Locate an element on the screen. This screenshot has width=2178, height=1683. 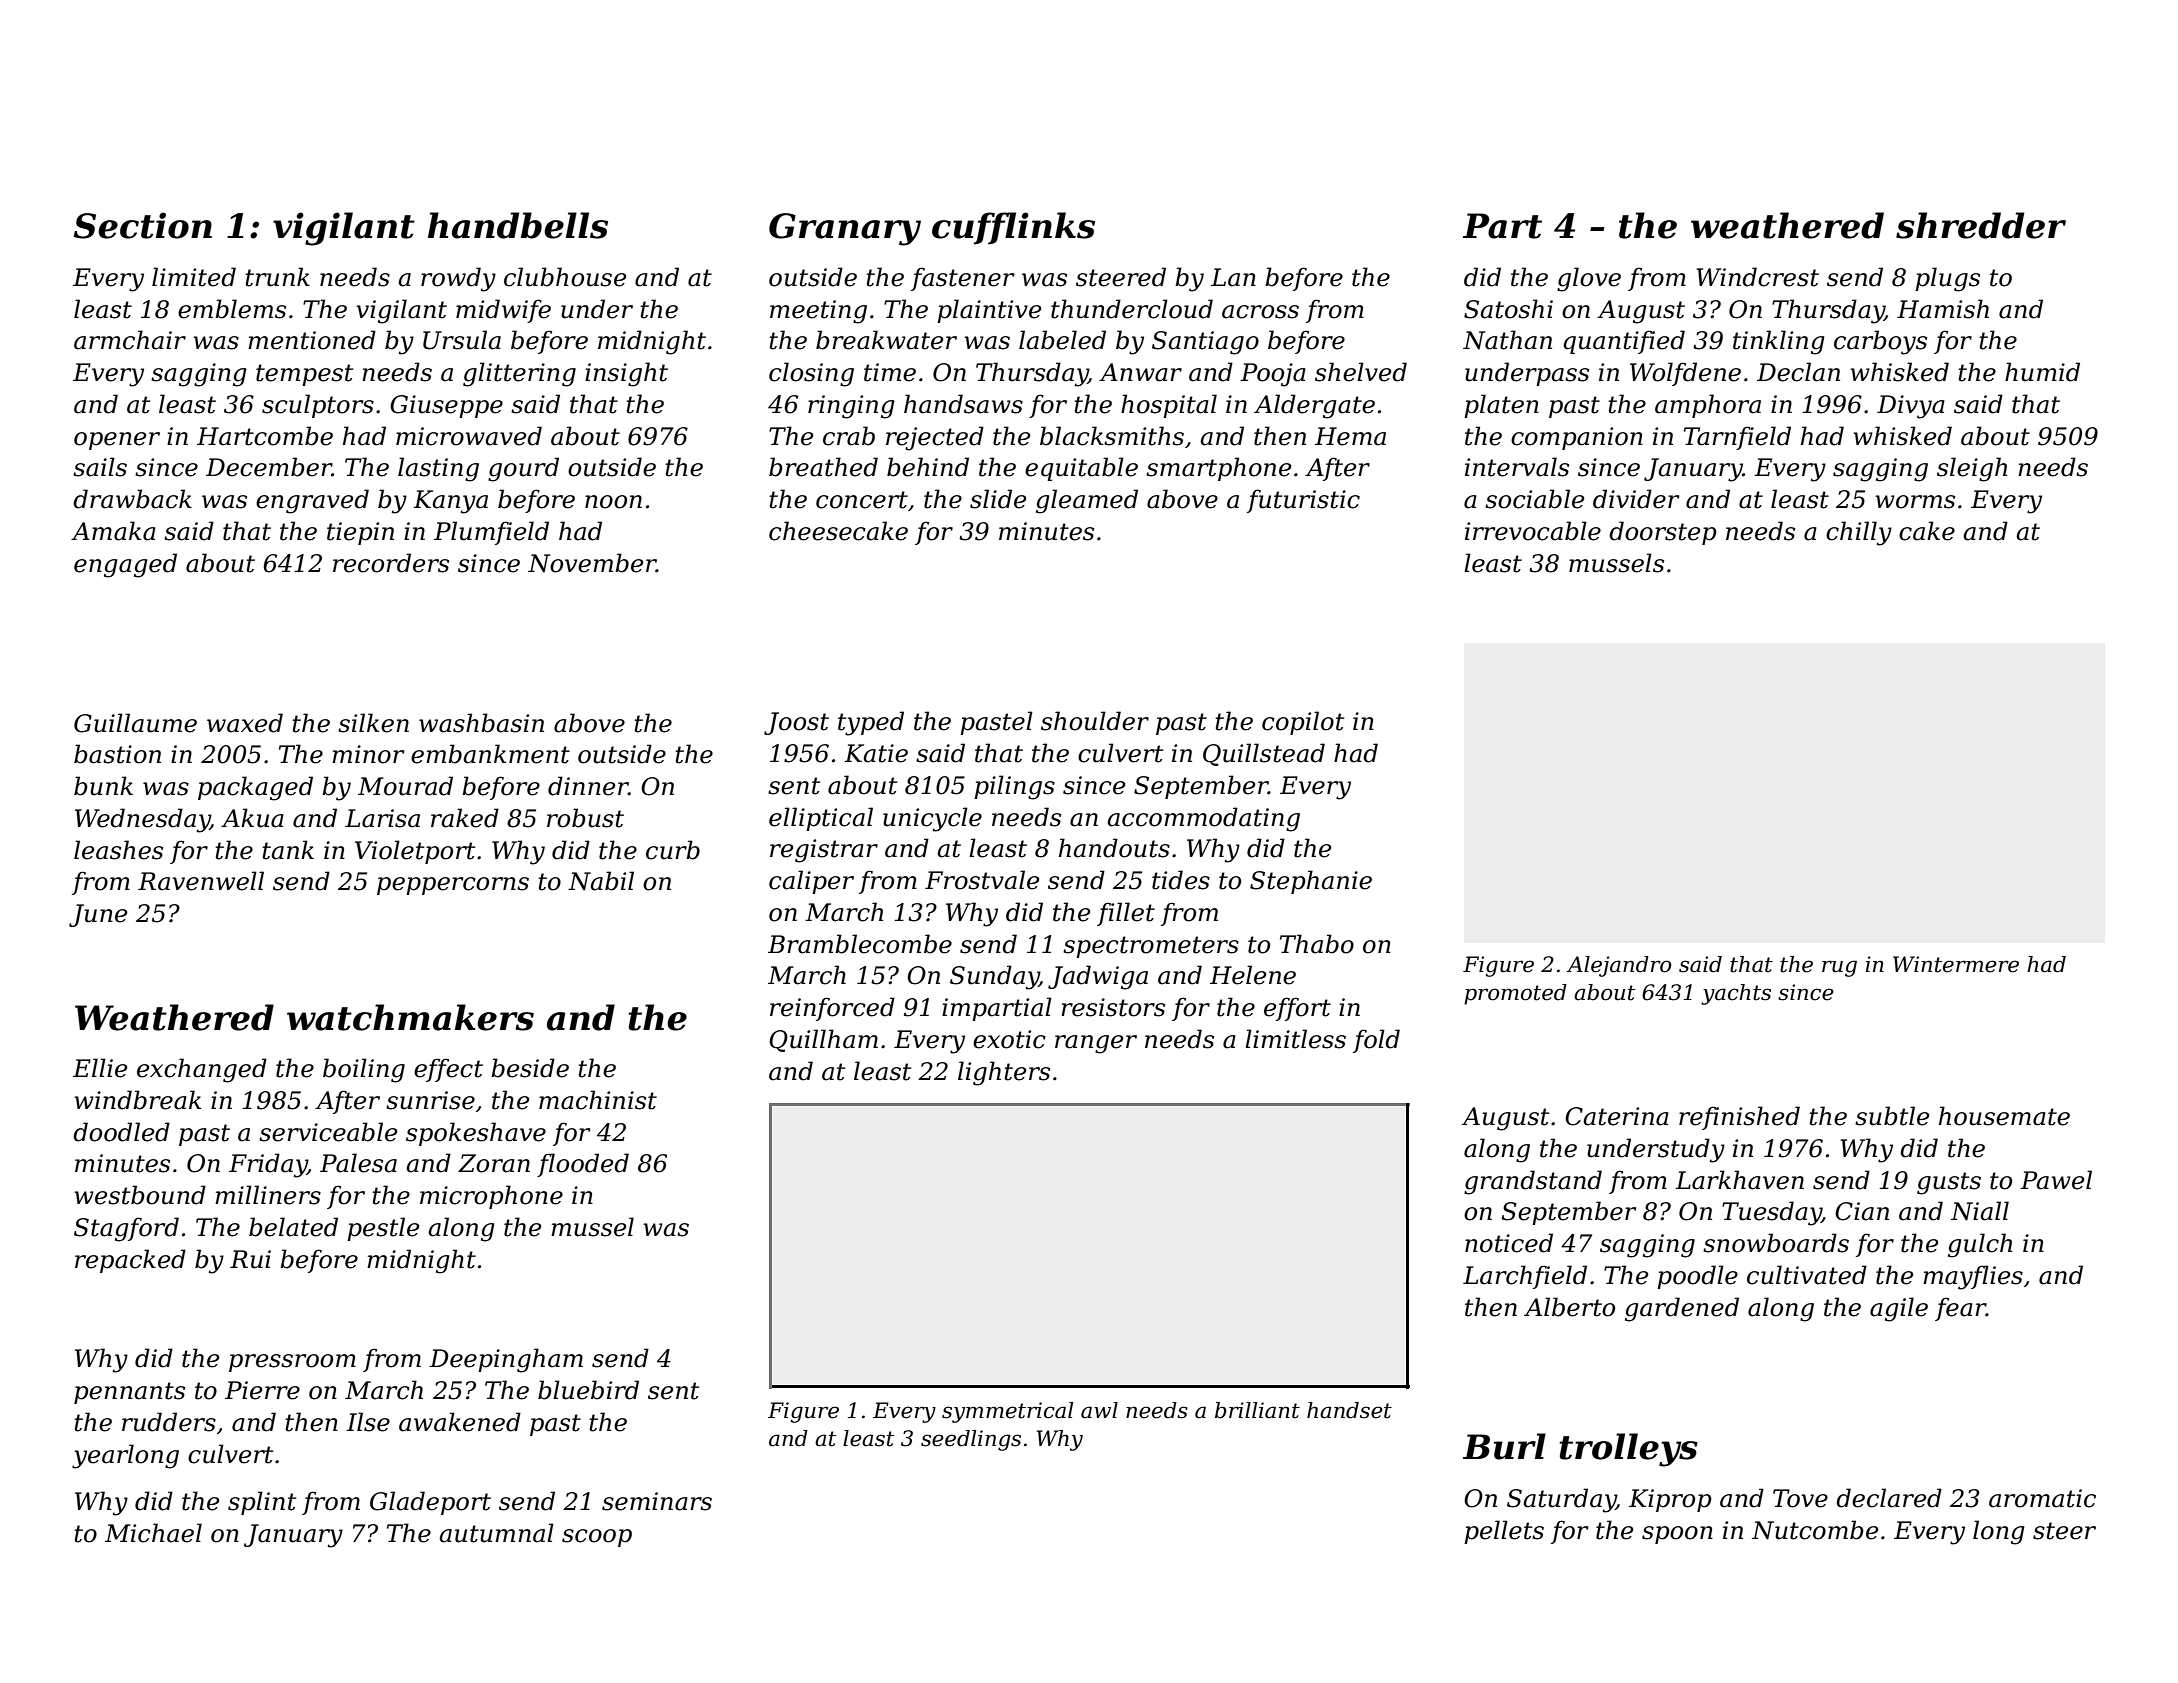
lighters is located at coordinates (1004, 1073).
